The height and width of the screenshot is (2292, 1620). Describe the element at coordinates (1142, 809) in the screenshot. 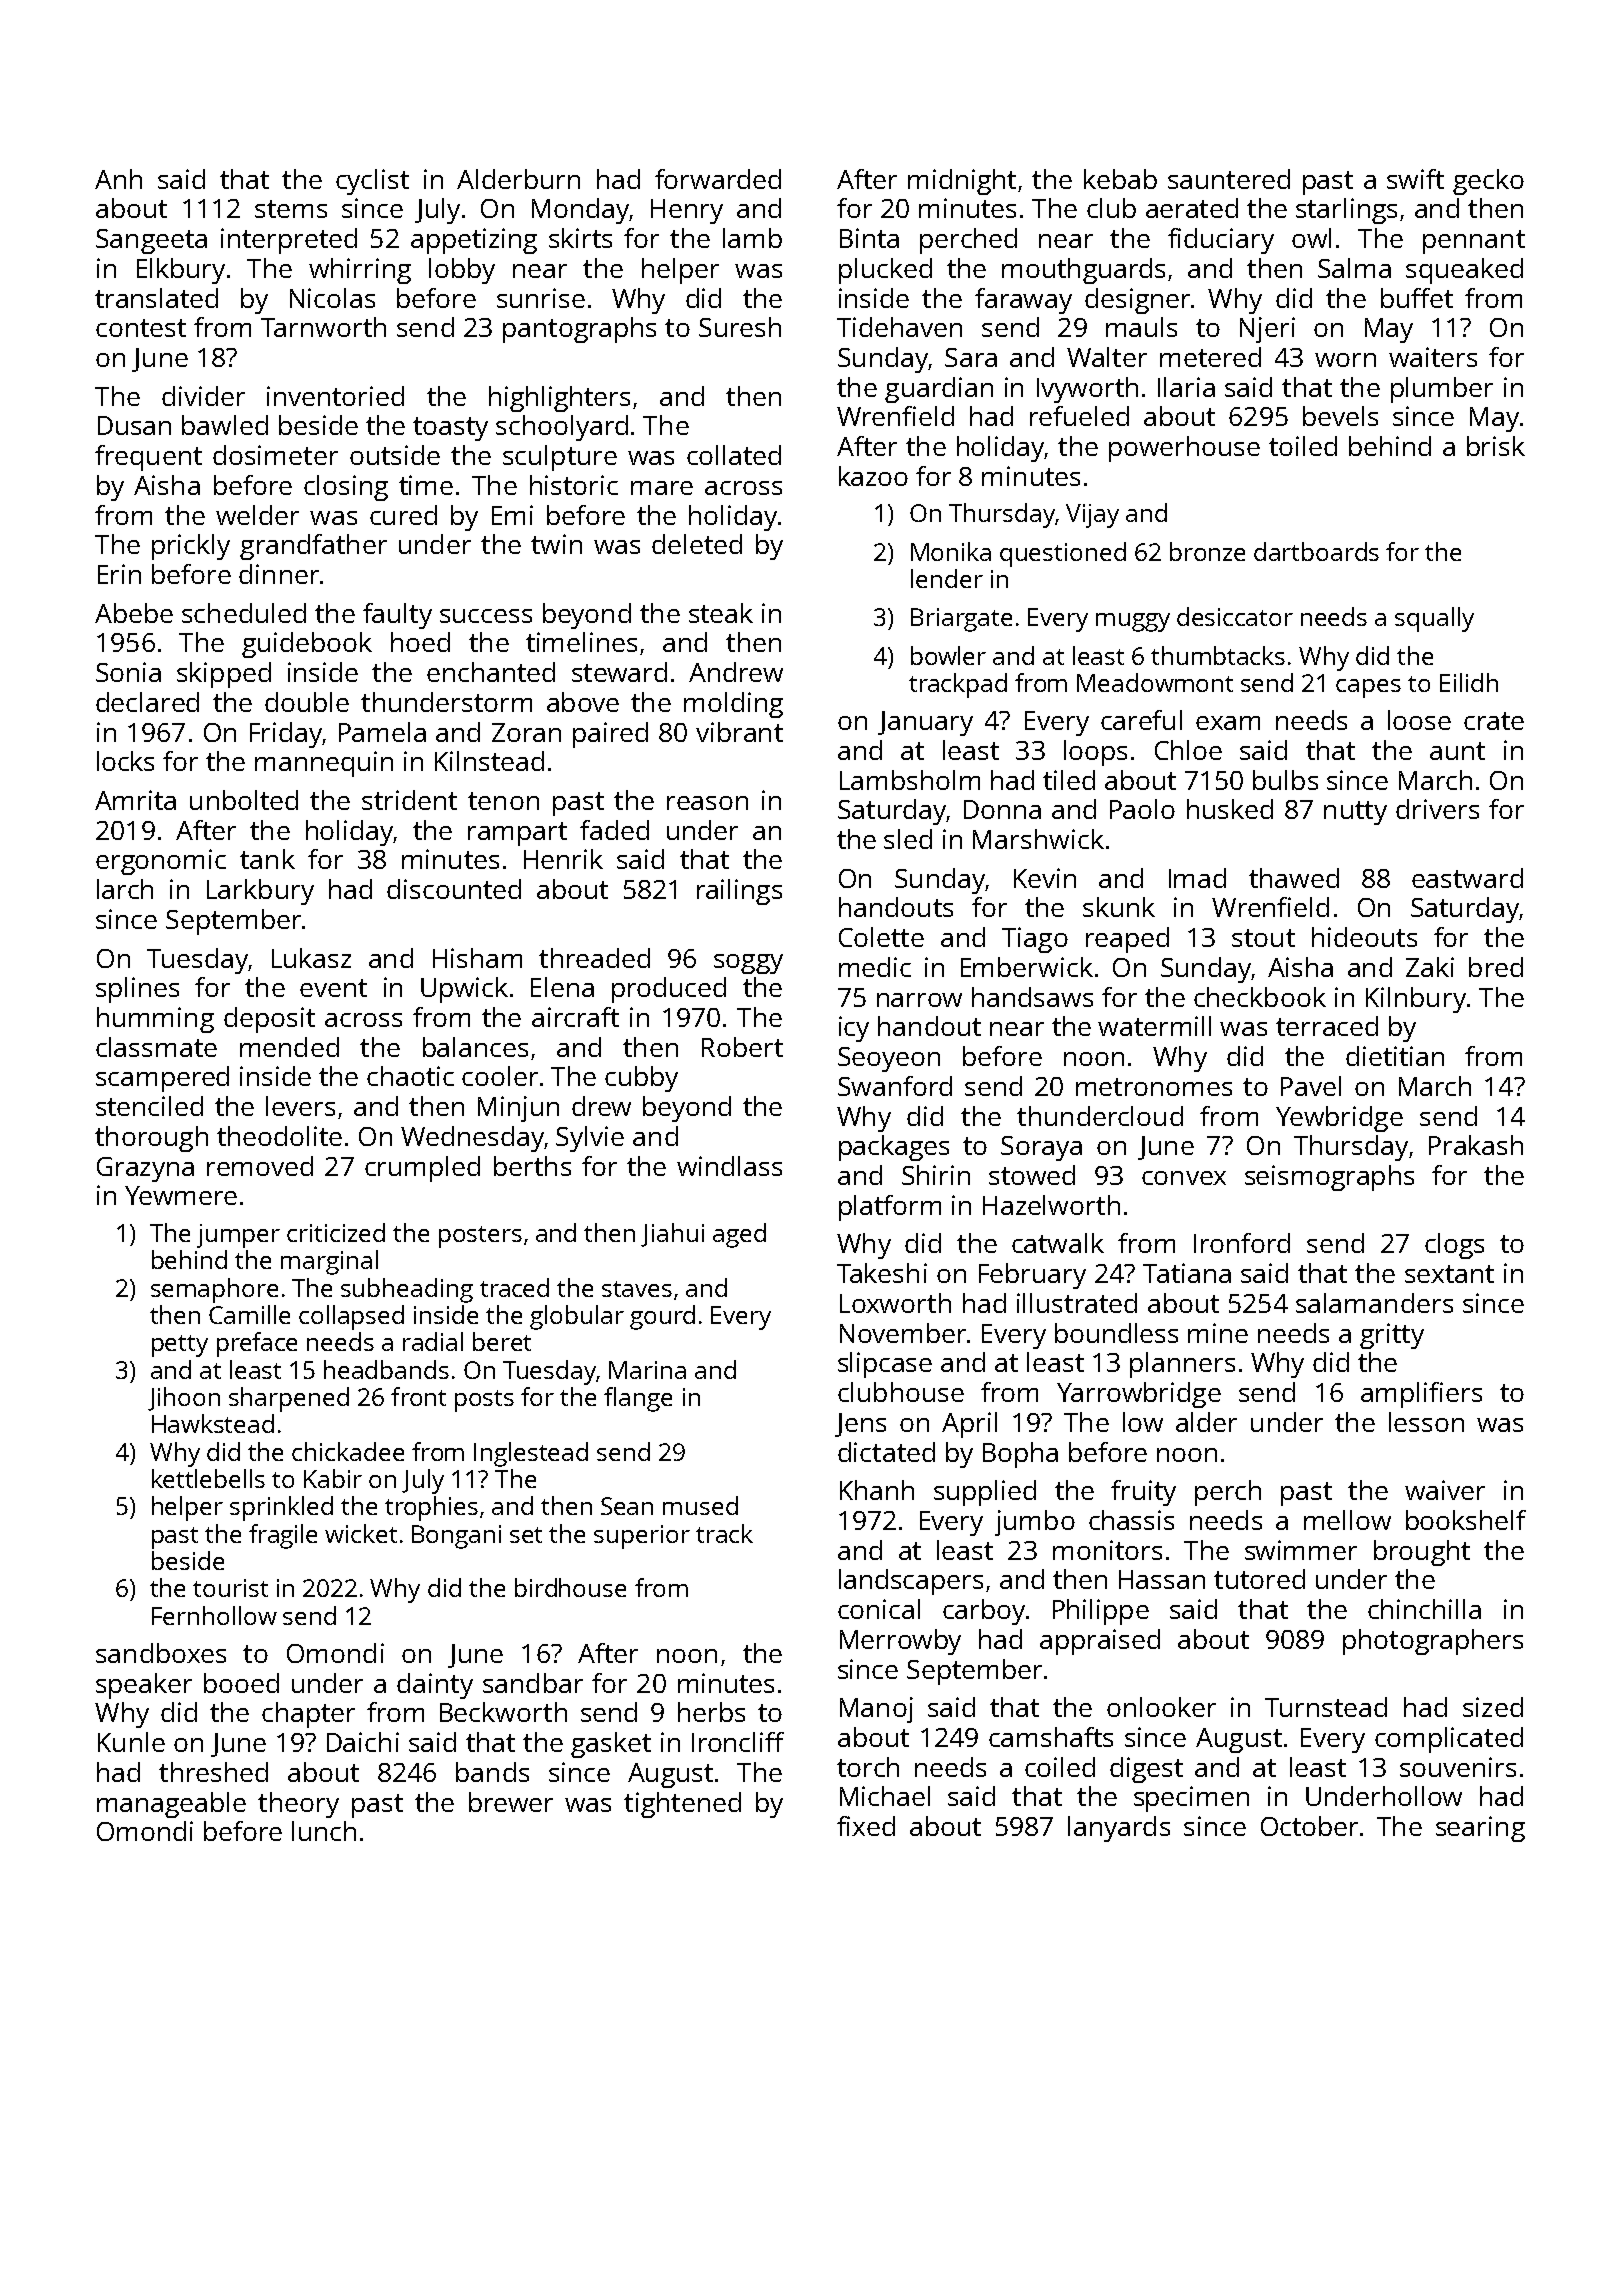

I see `Paolo` at that location.
